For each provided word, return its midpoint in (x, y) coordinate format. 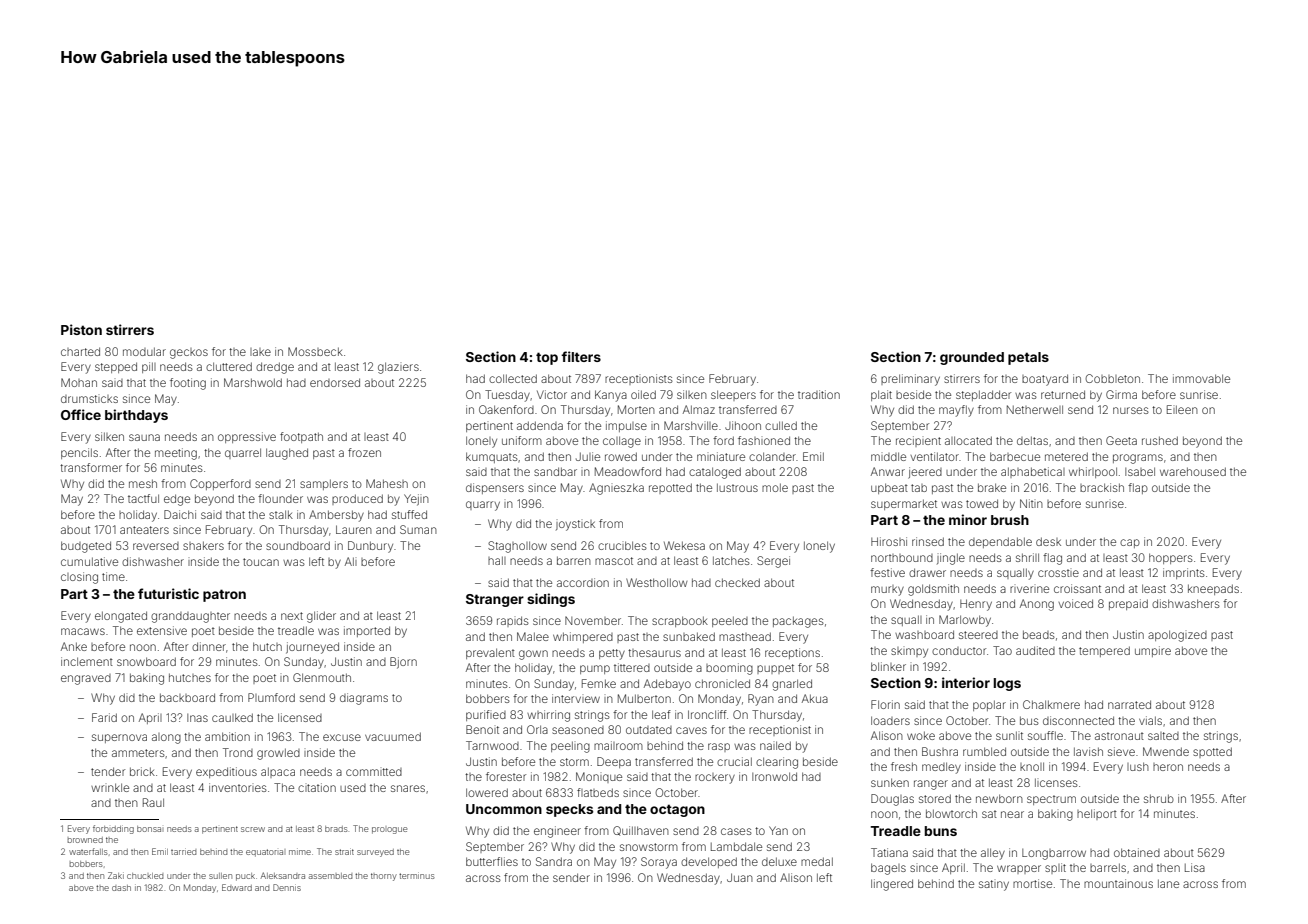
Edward (237, 887)
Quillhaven (641, 831)
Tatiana (889, 852)
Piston (81, 329)
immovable (1201, 378)
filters (581, 356)
